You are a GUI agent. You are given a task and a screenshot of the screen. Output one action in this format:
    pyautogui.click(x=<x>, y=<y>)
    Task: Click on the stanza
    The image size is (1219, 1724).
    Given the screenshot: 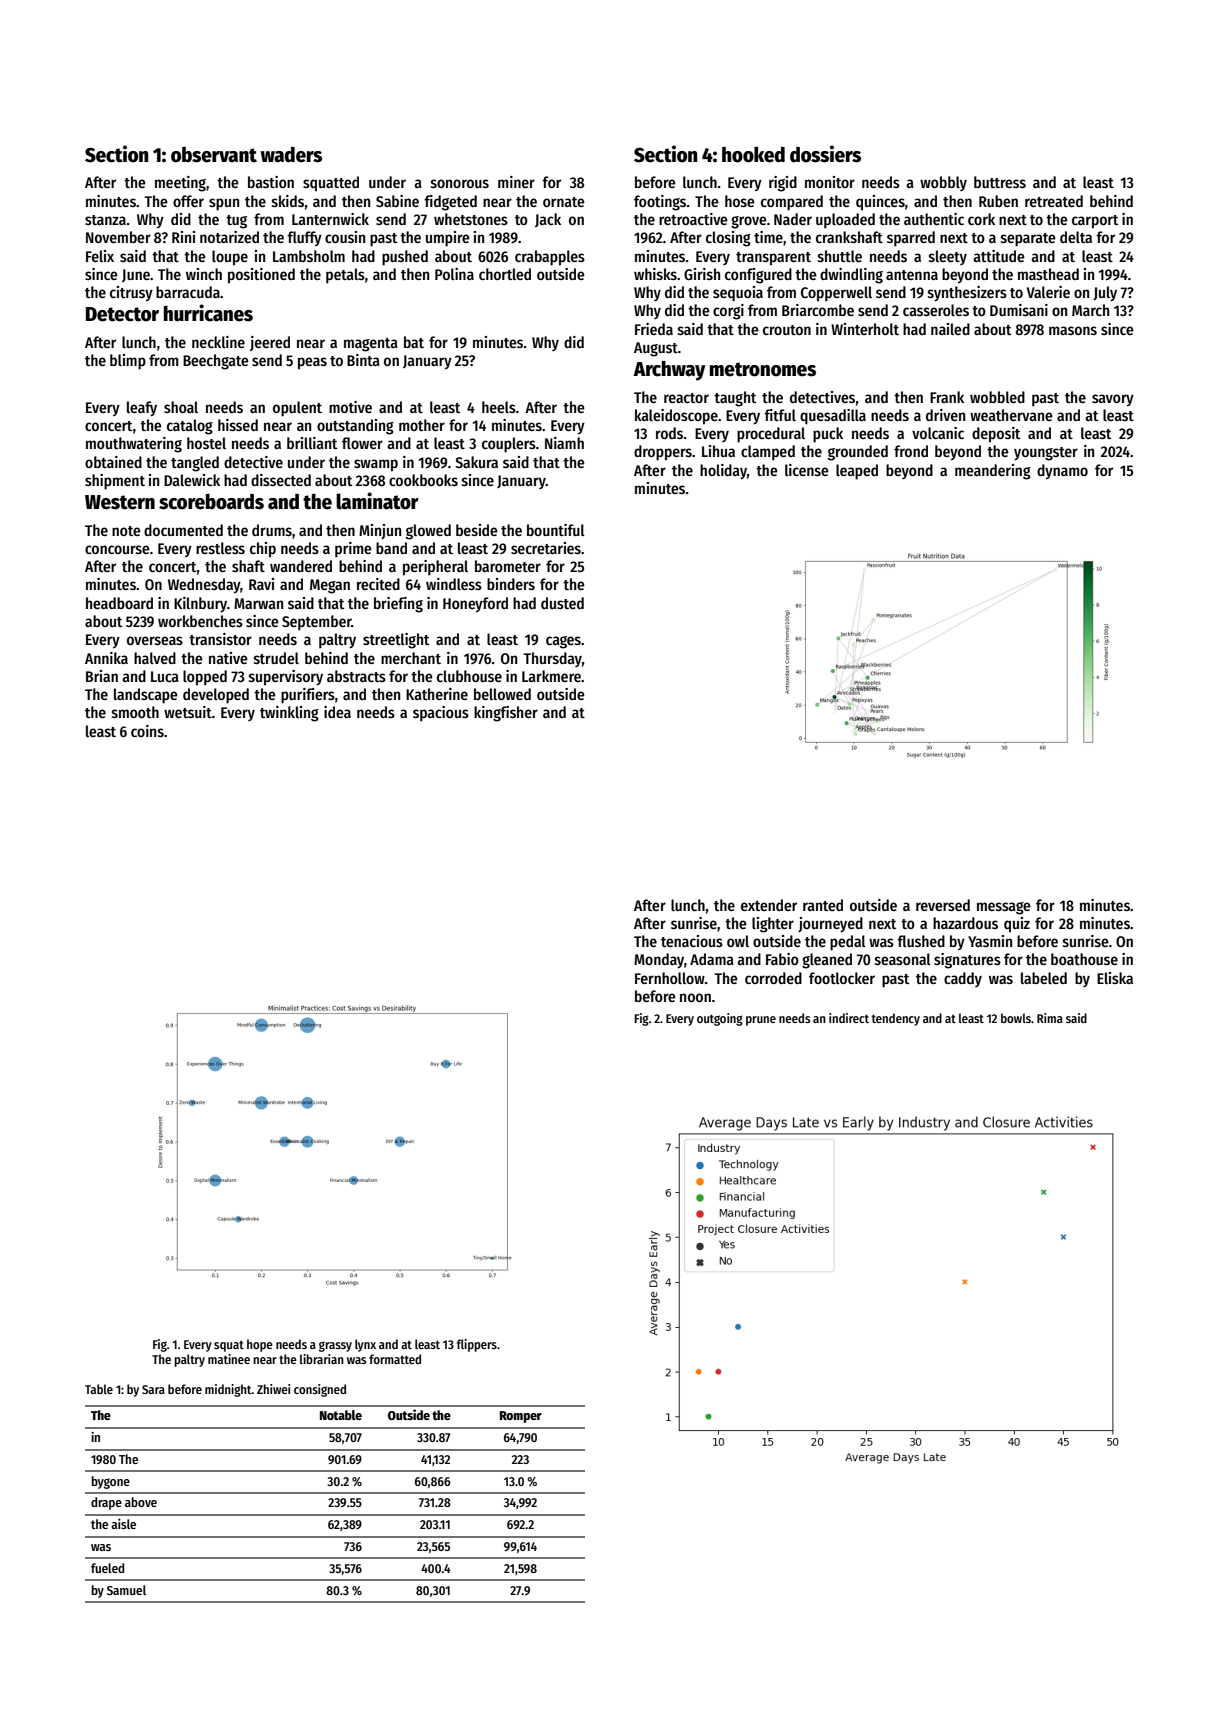 What is the action you would take?
    pyautogui.click(x=105, y=220)
